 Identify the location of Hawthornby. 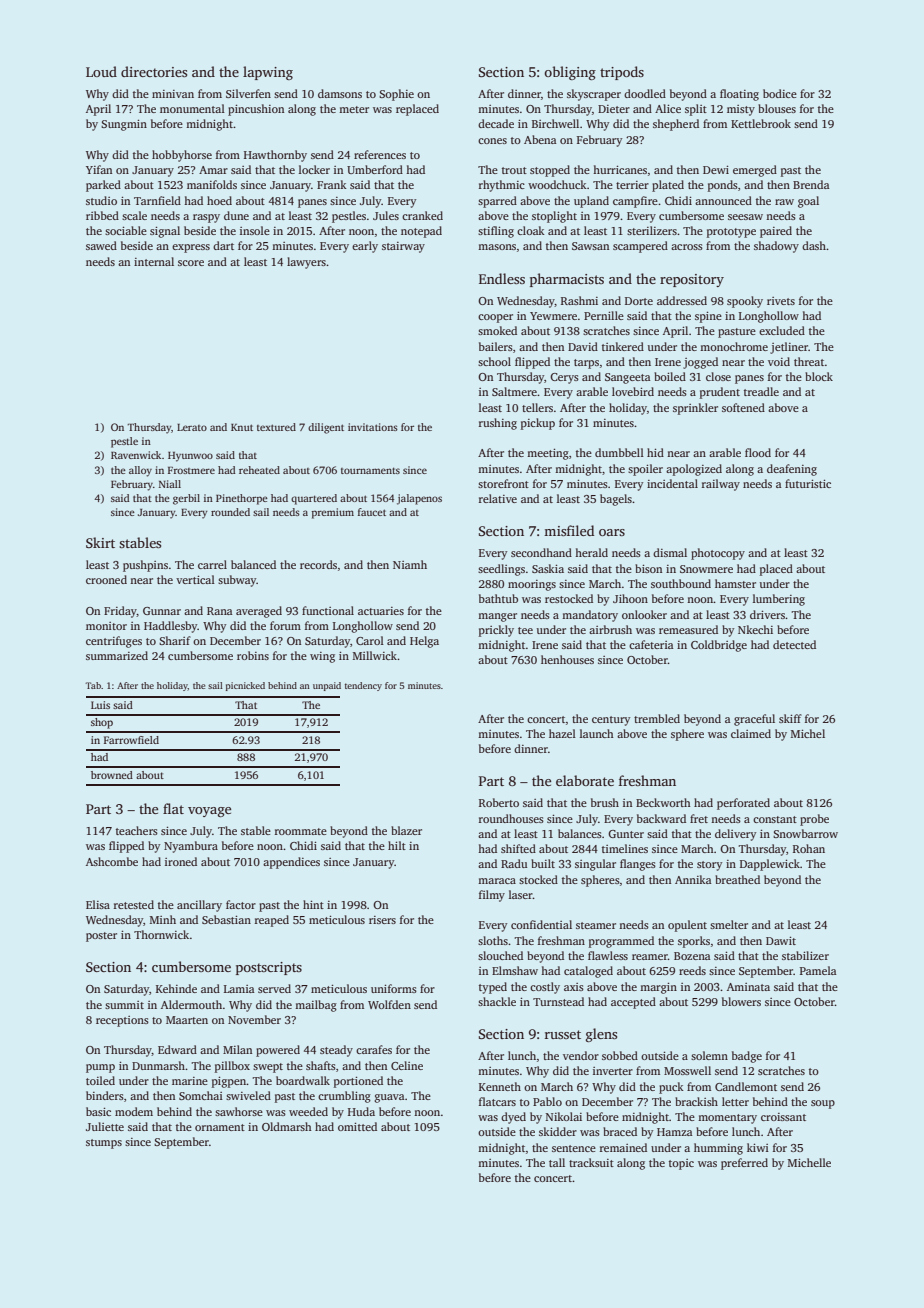
(275, 156).
